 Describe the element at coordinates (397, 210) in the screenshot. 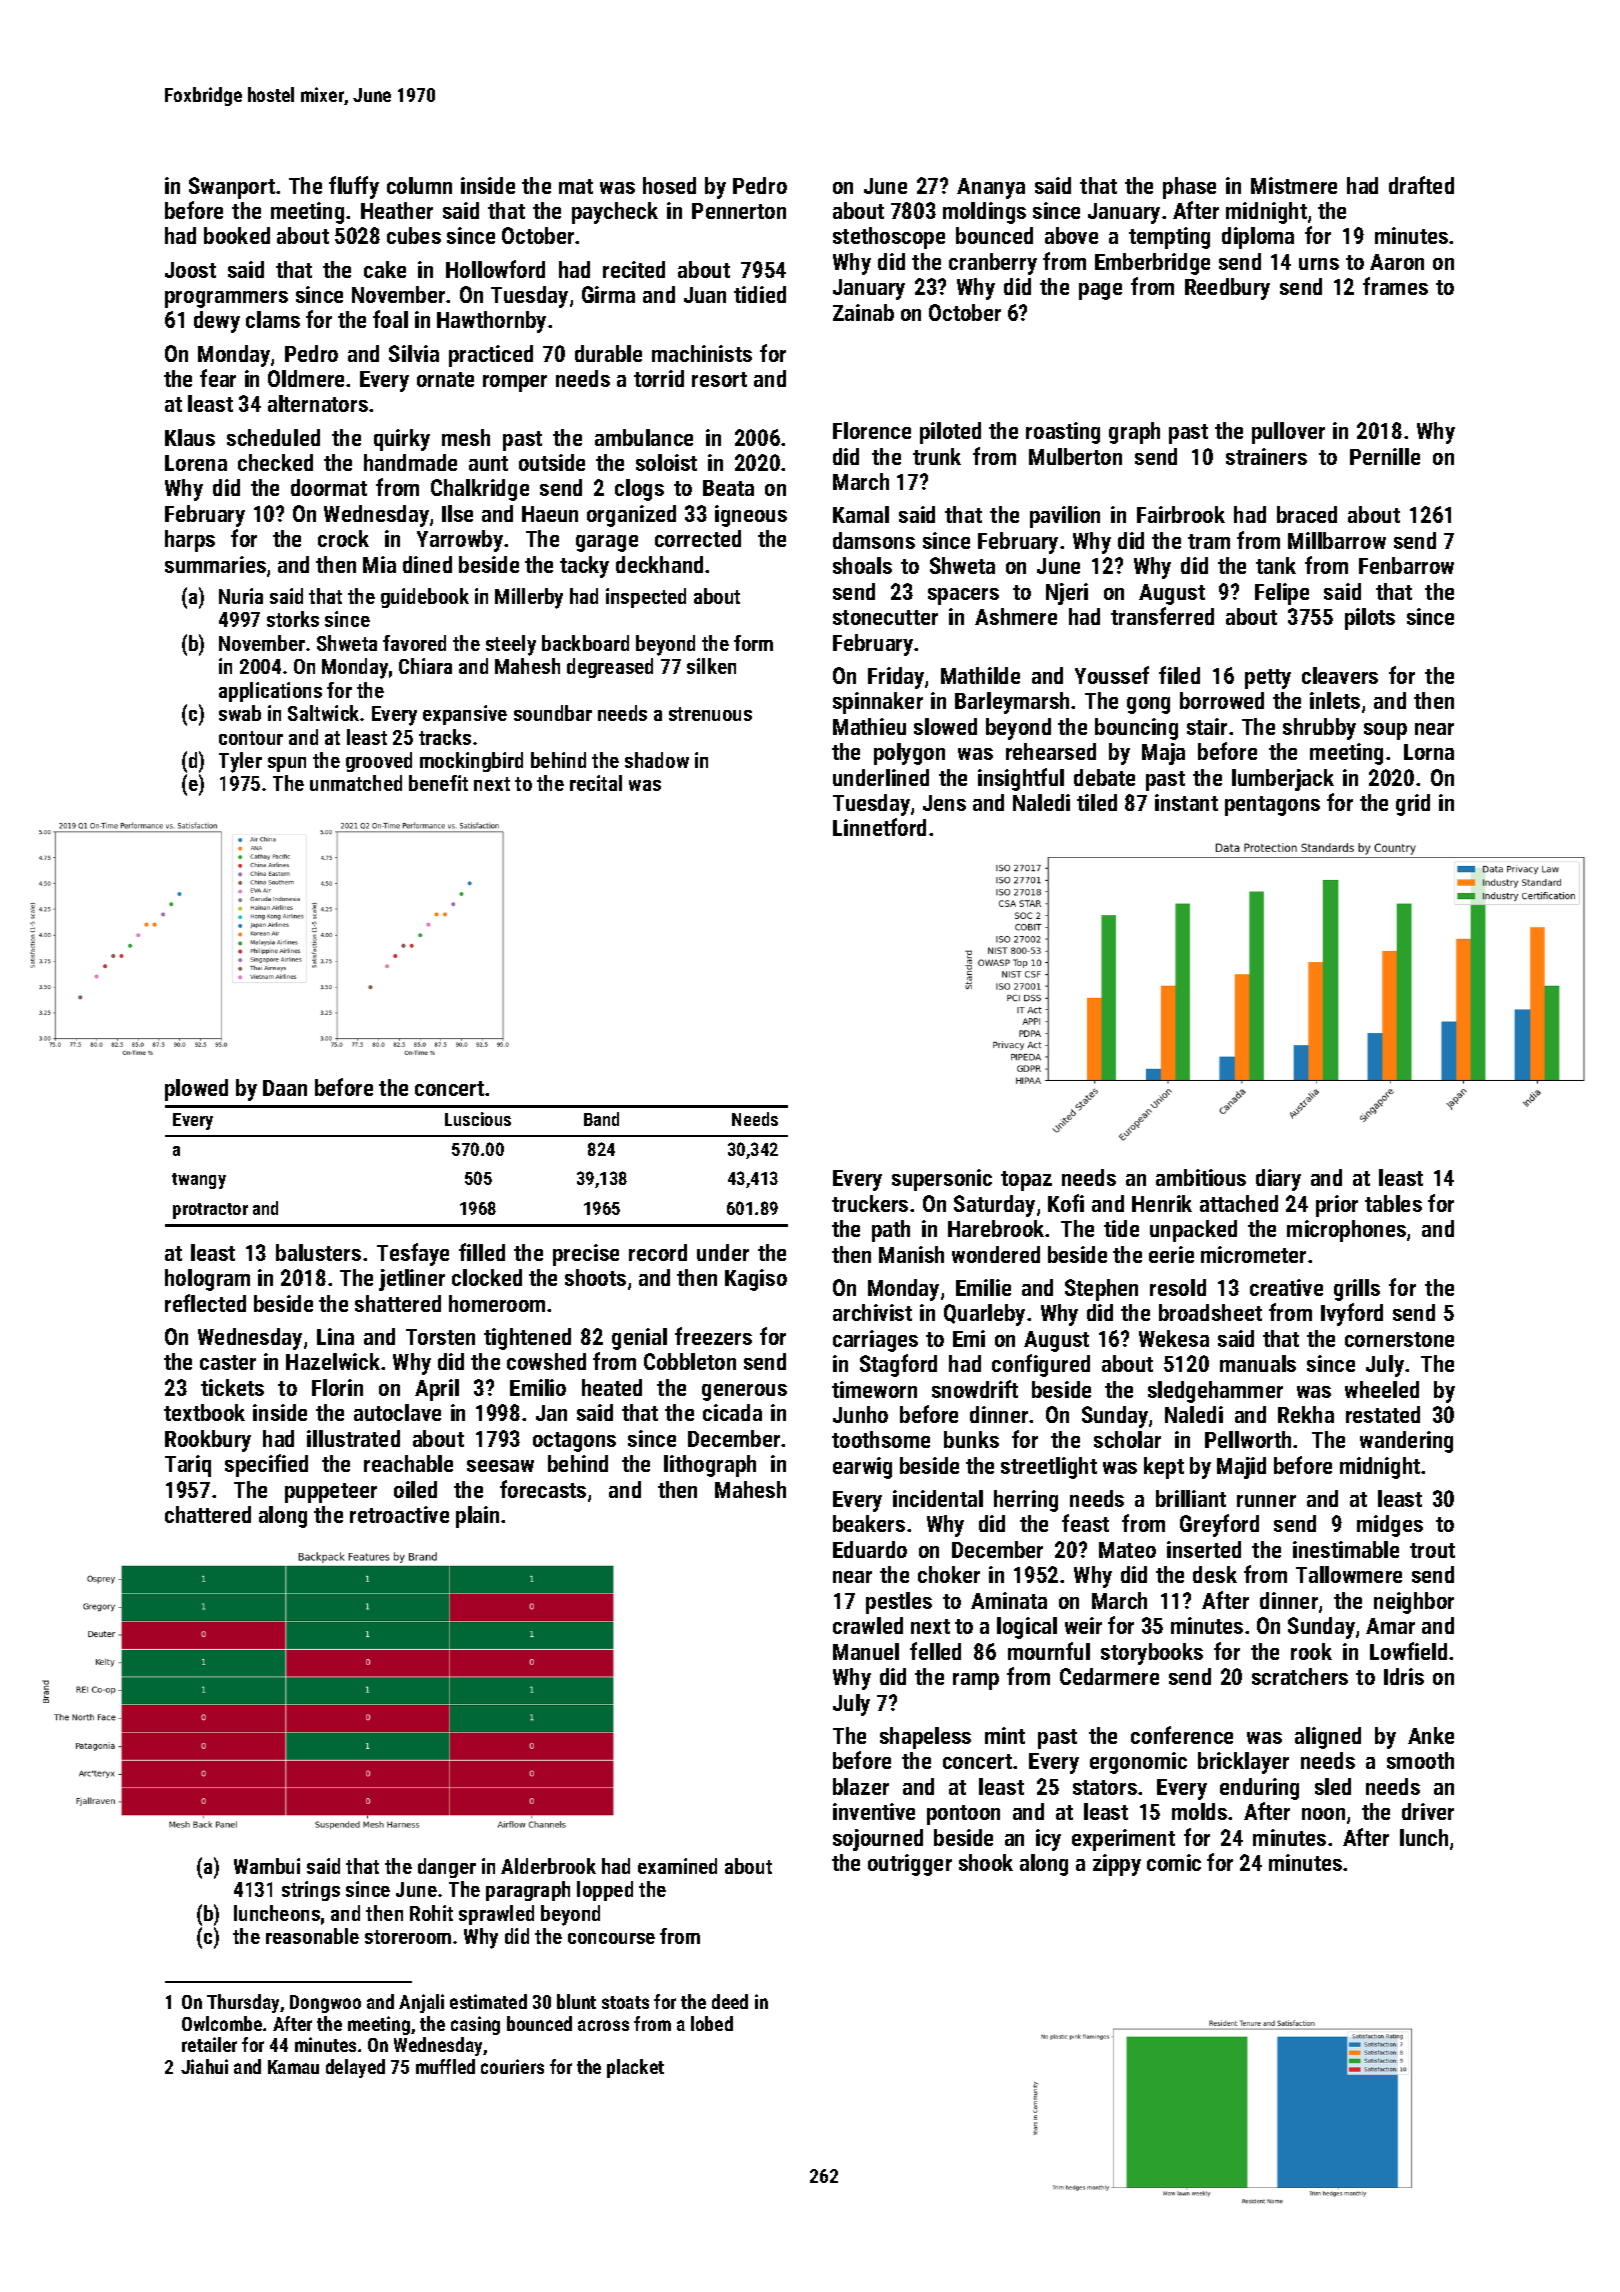

I see `Heather` at that location.
